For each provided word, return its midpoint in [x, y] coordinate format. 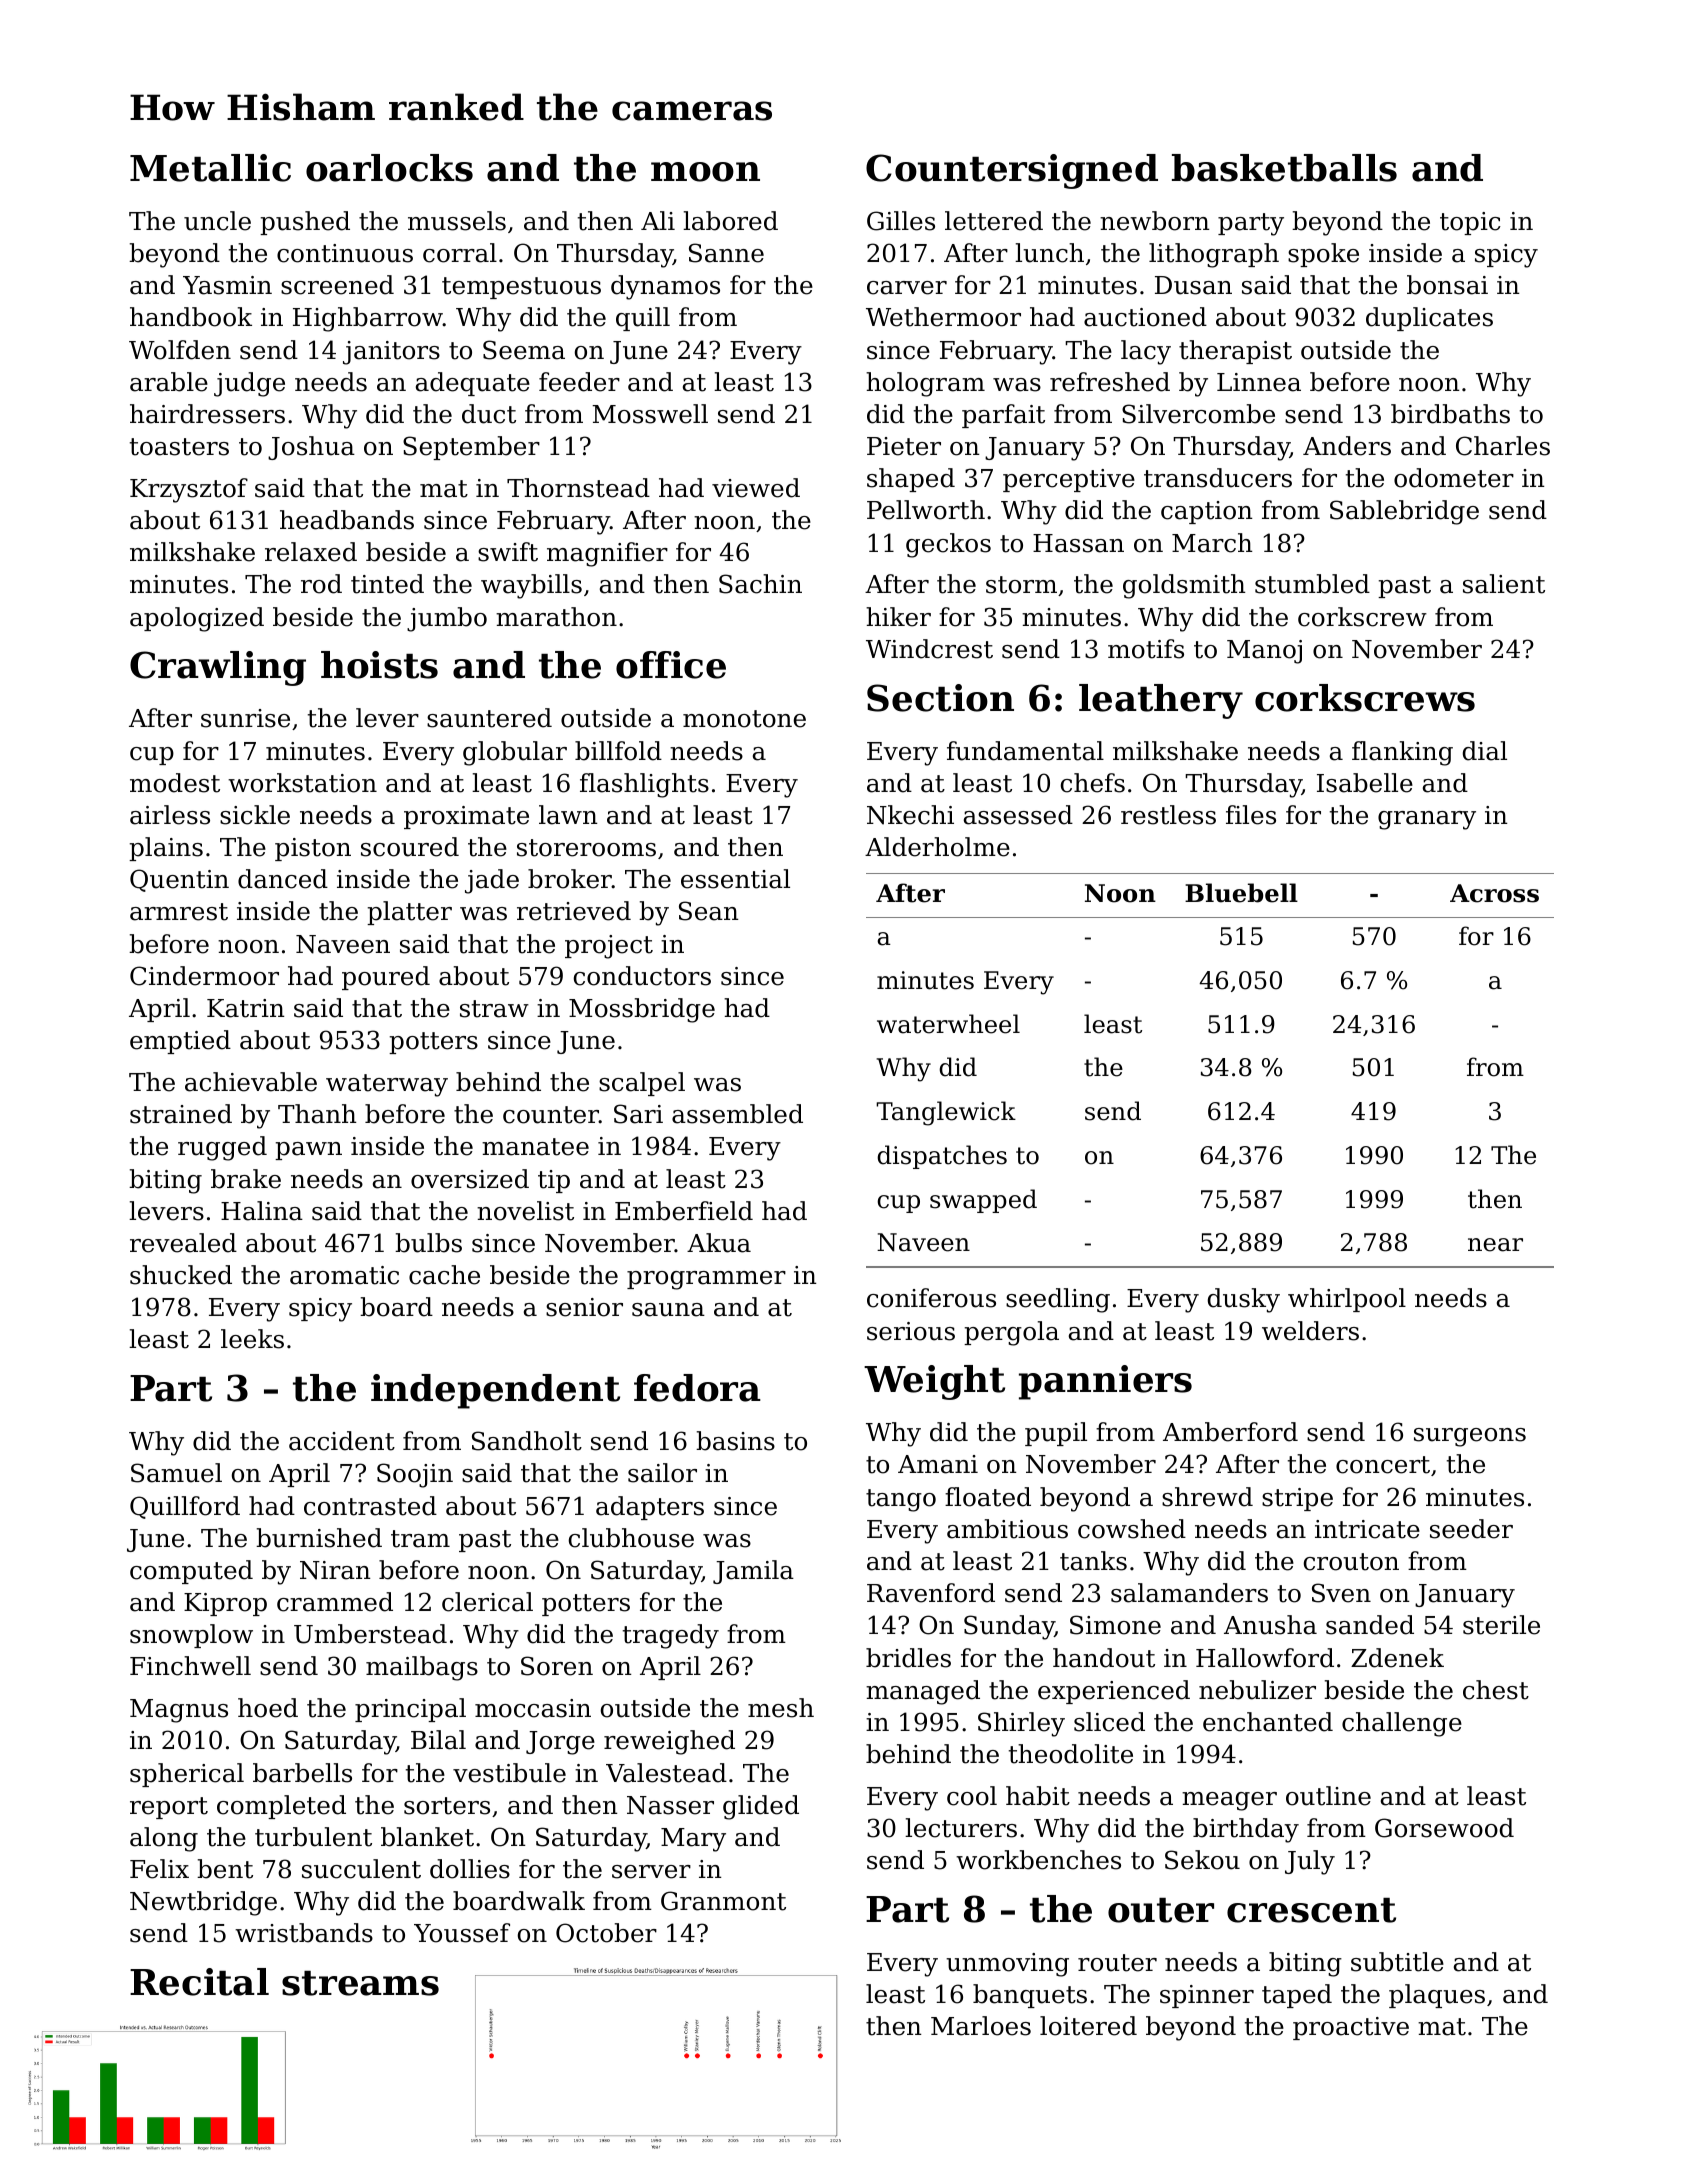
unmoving [1007, 1965]
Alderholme [937, 847]
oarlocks [389, 168]
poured [386, 978]
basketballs [1284, 168]
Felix [159, 1869]
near [1495, 1245]
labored [730, 221]
